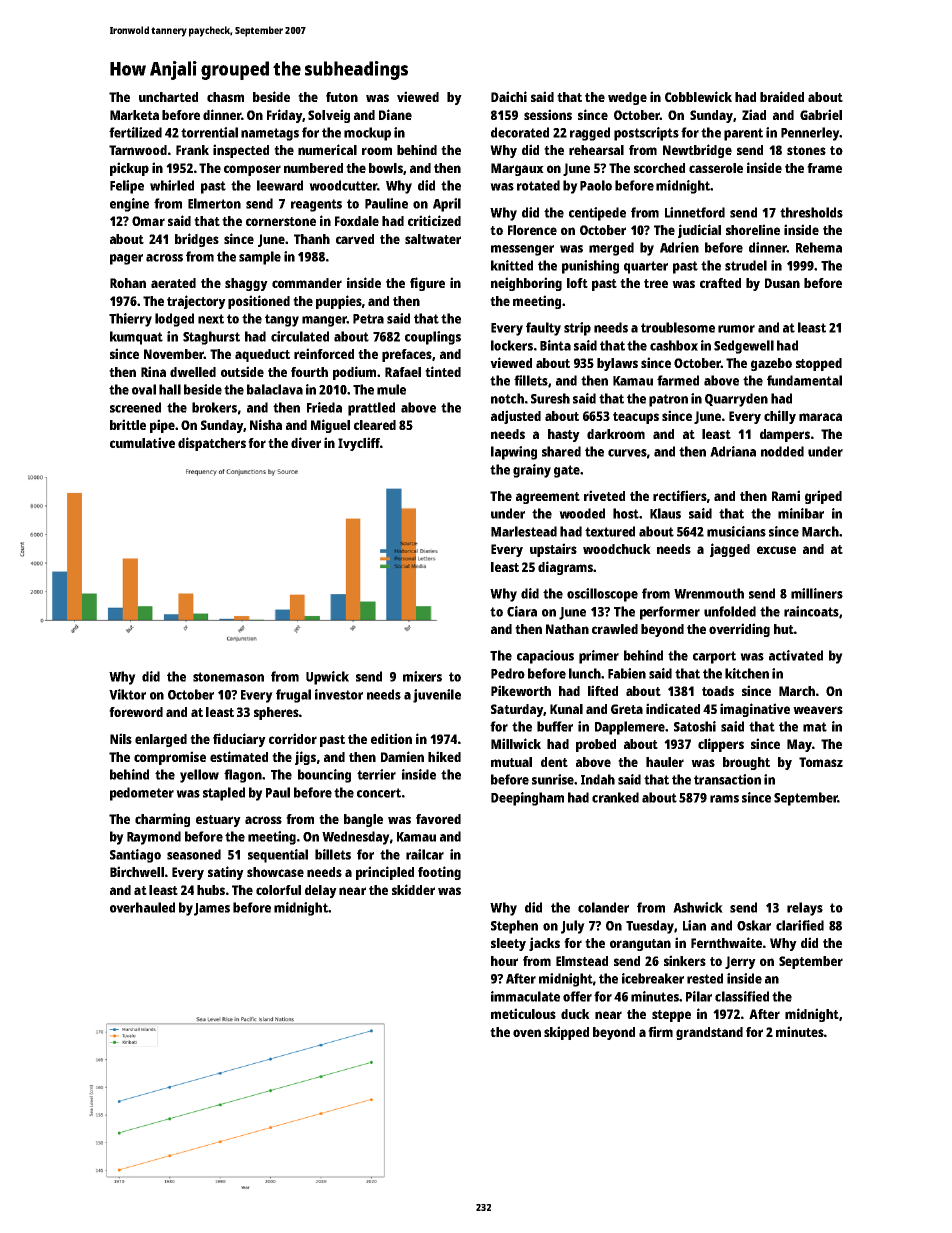 The image size is (952, 1233). What do you see at coordinates (153, 371) in the document?
I see `Rina` at bounding box center [153, 371].
